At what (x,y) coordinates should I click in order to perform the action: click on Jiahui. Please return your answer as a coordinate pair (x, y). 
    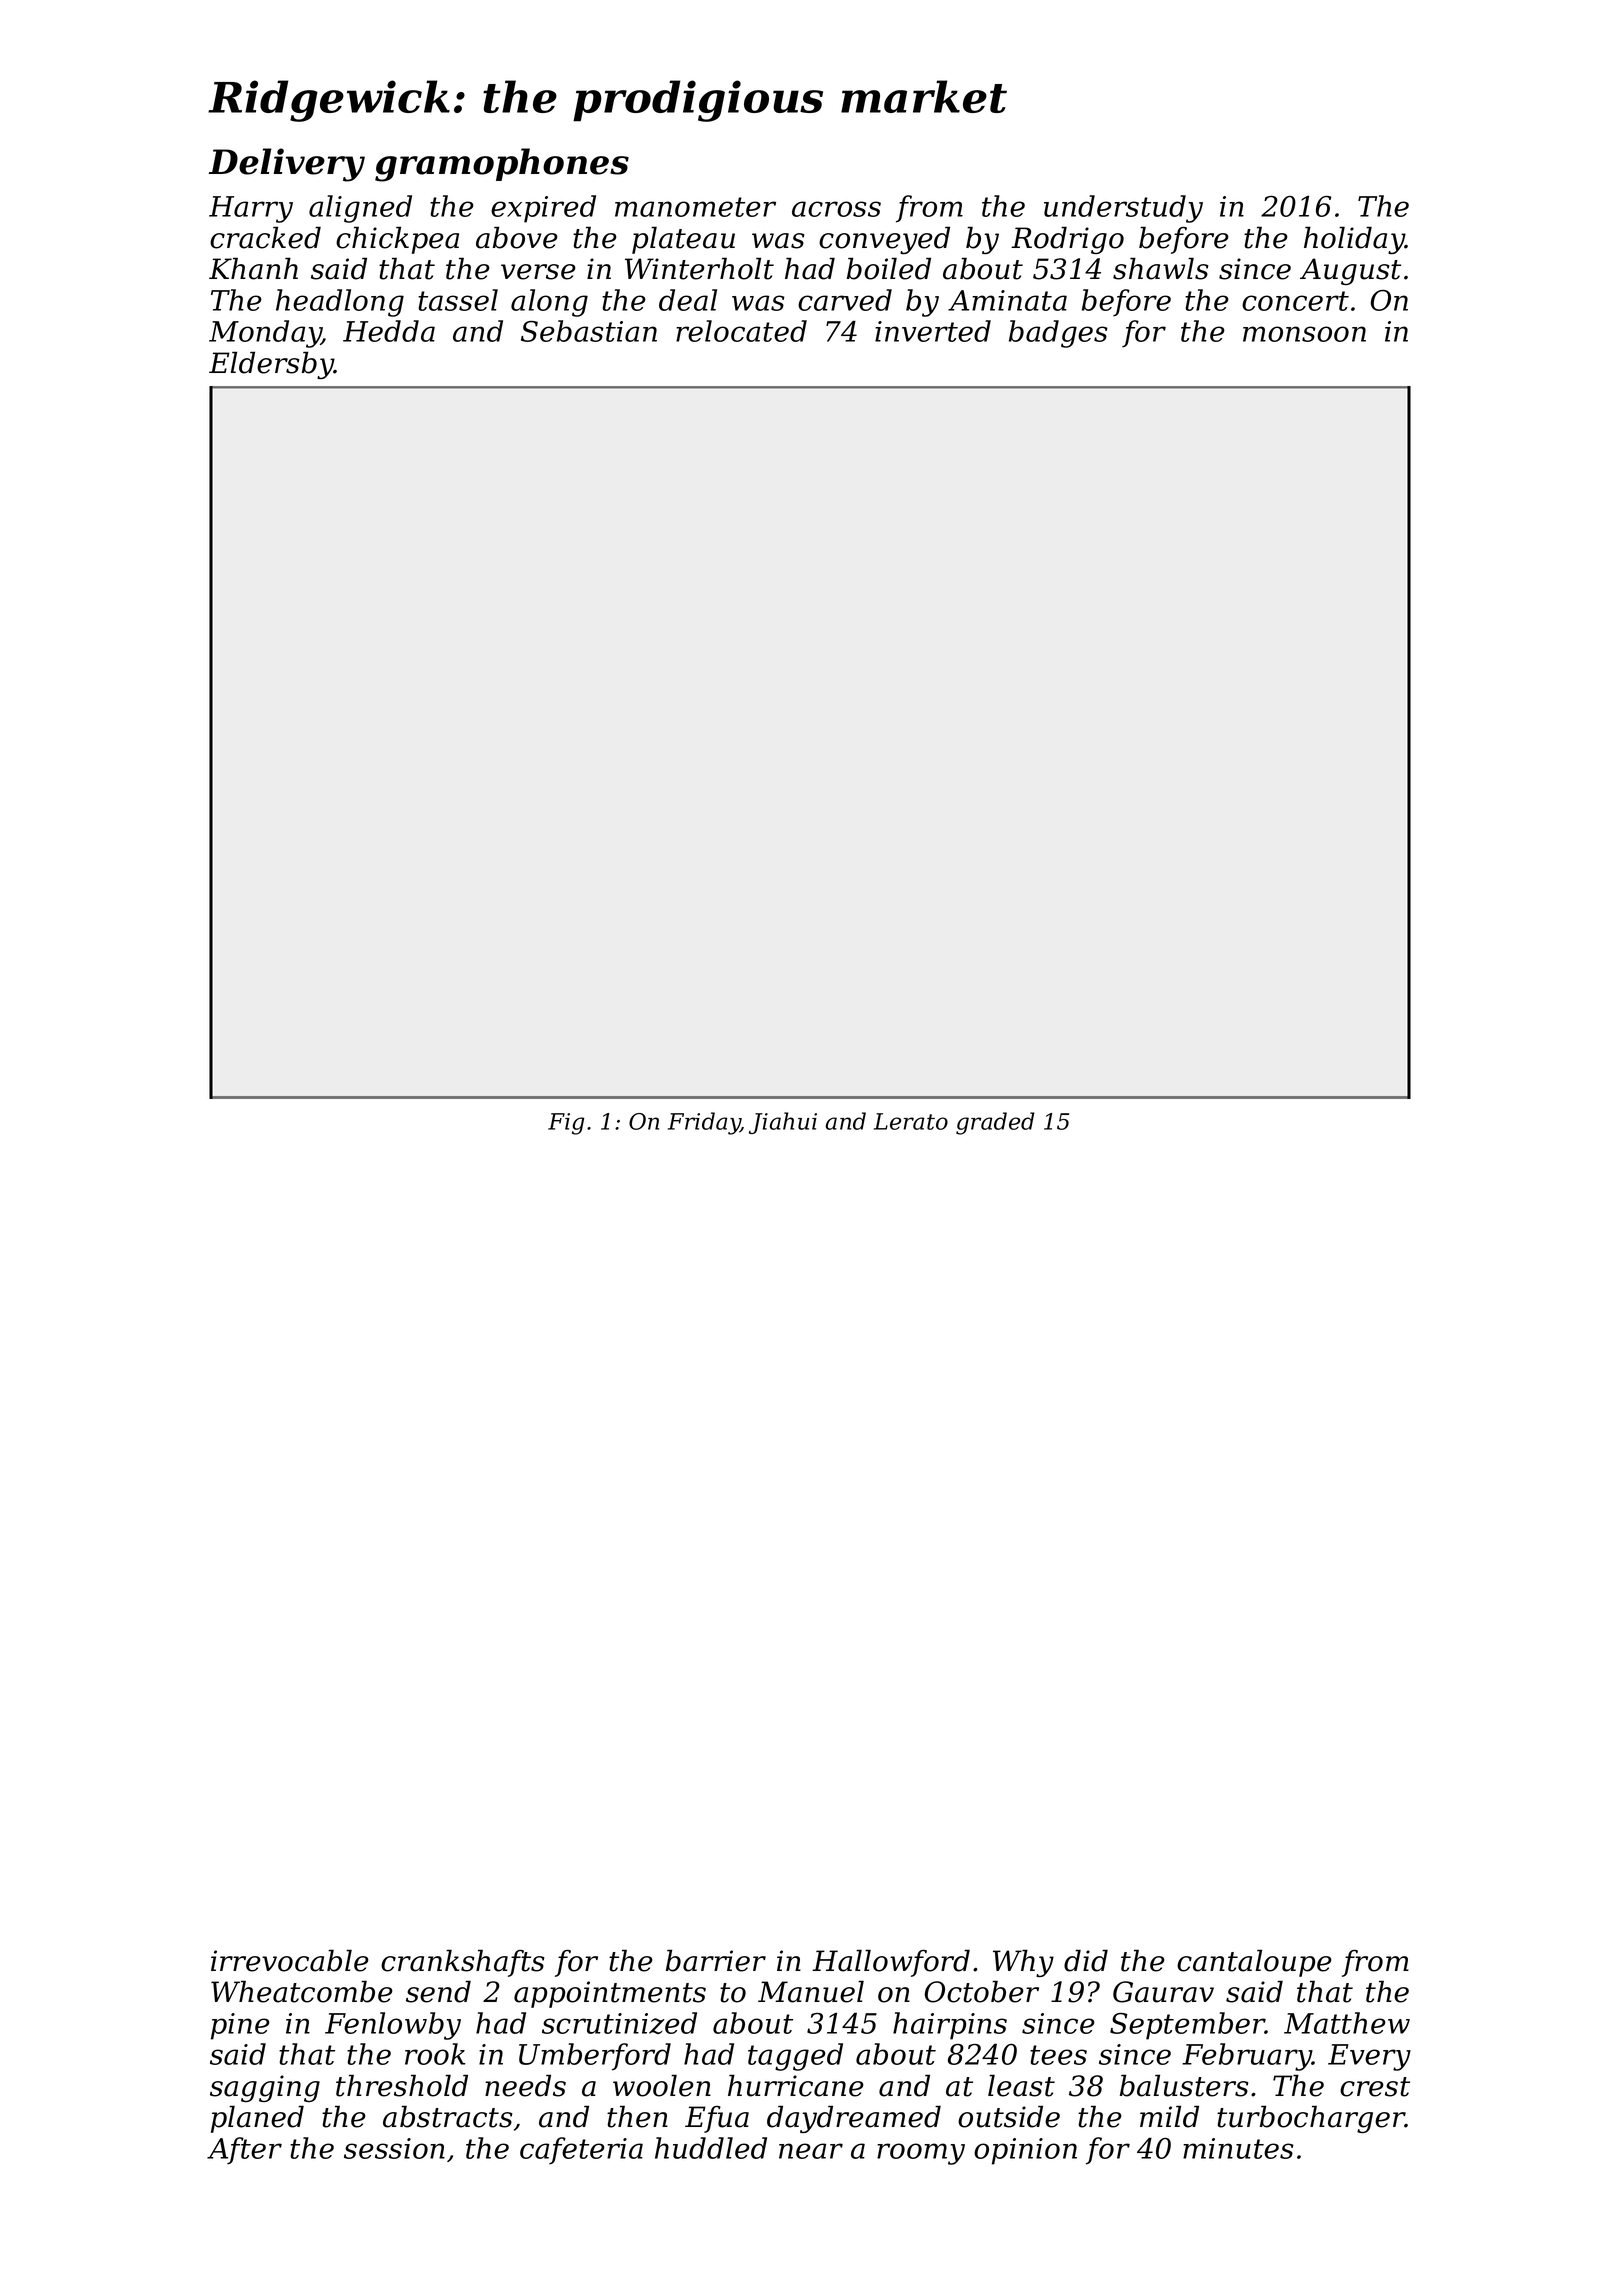
    Looking at the image, I should click on (783, 1123).
